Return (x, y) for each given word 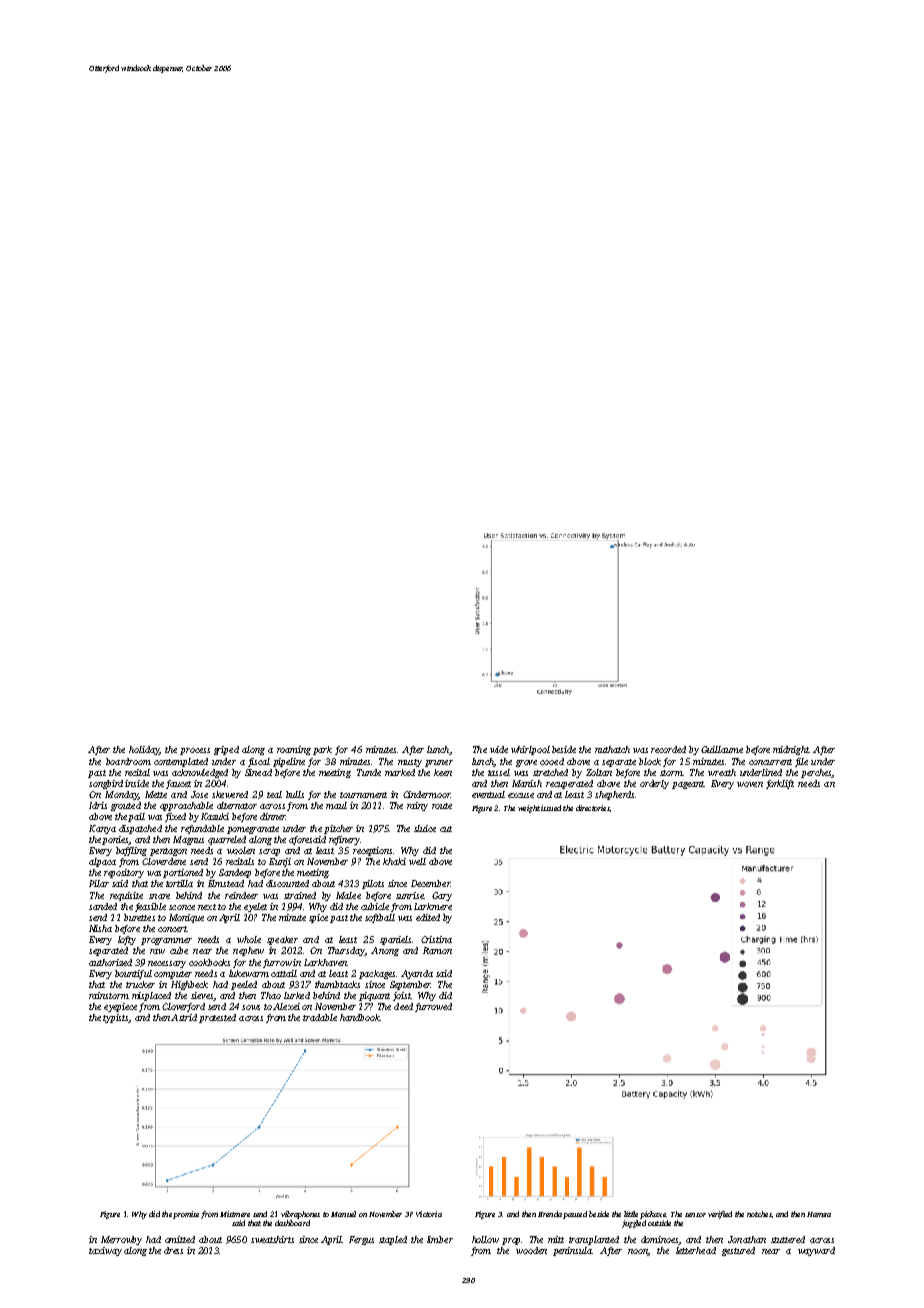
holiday (144, 750)
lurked (297, 995)
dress (173, 1250)
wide (499, 749)
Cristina (436, 939)
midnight (791, 750)
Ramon (437, 950)
